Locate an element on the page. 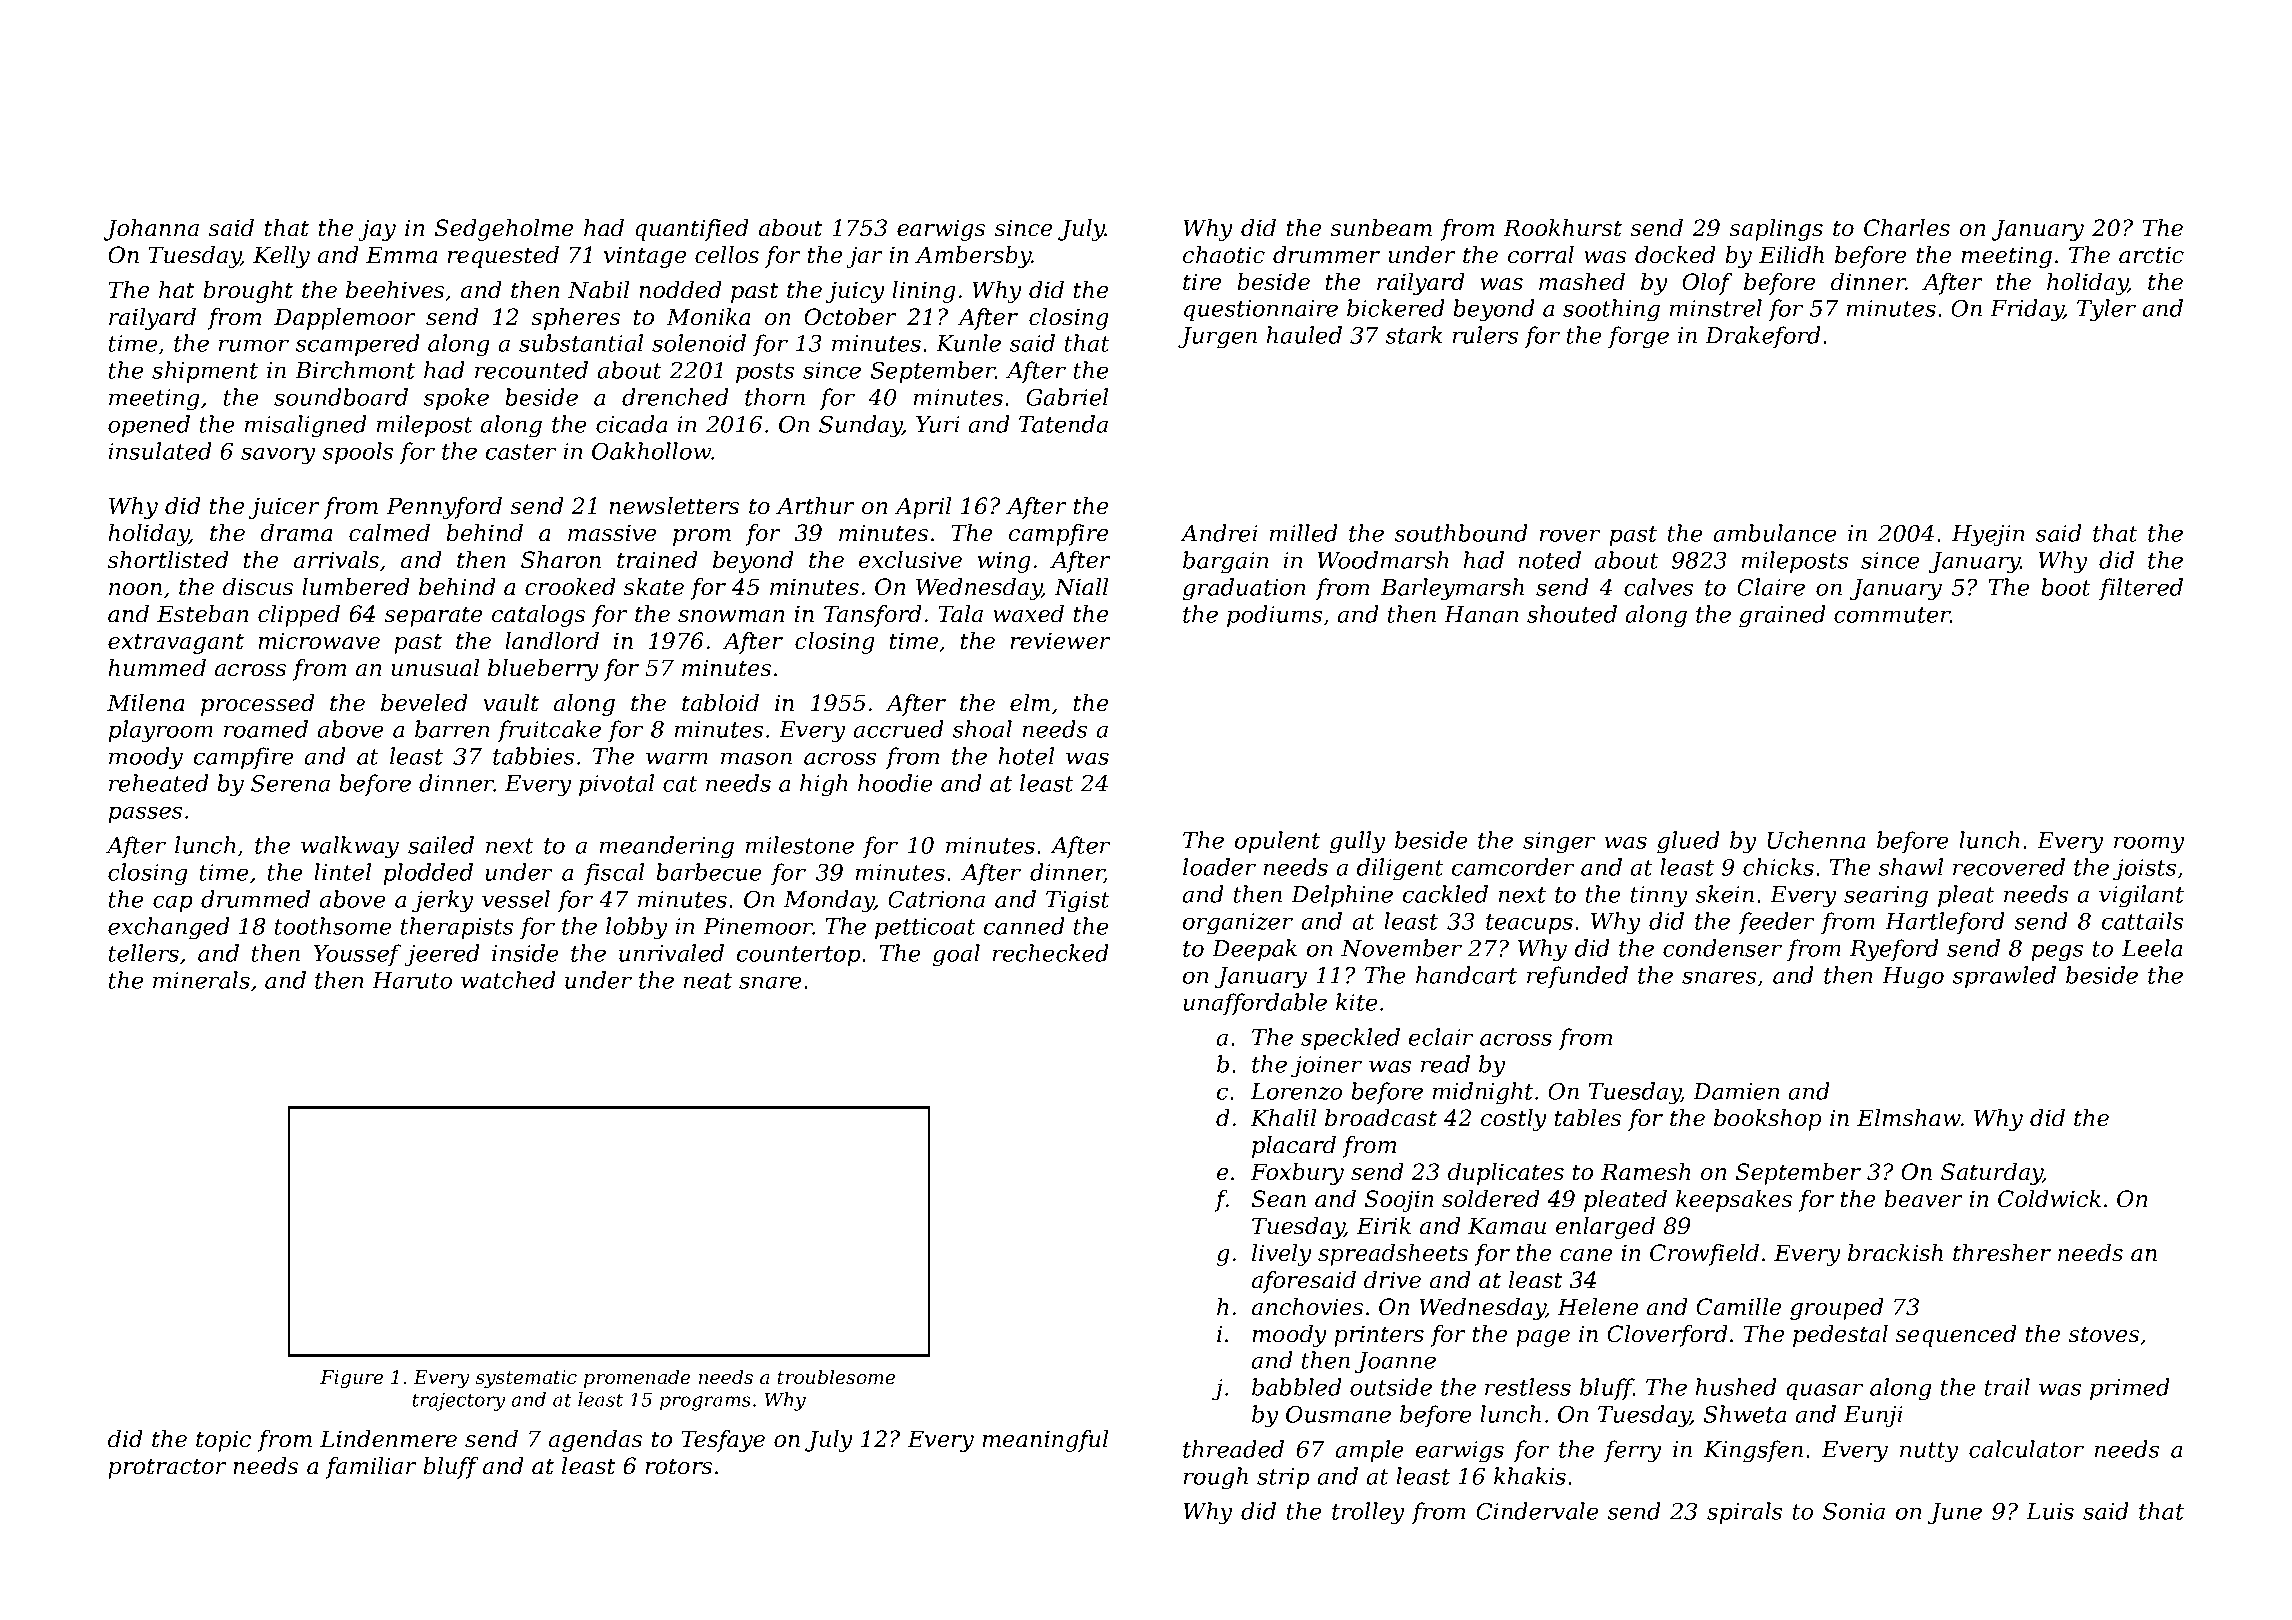 This document has height=1620, width=2292. sunbeam is located at coordinates (1381, 228).
